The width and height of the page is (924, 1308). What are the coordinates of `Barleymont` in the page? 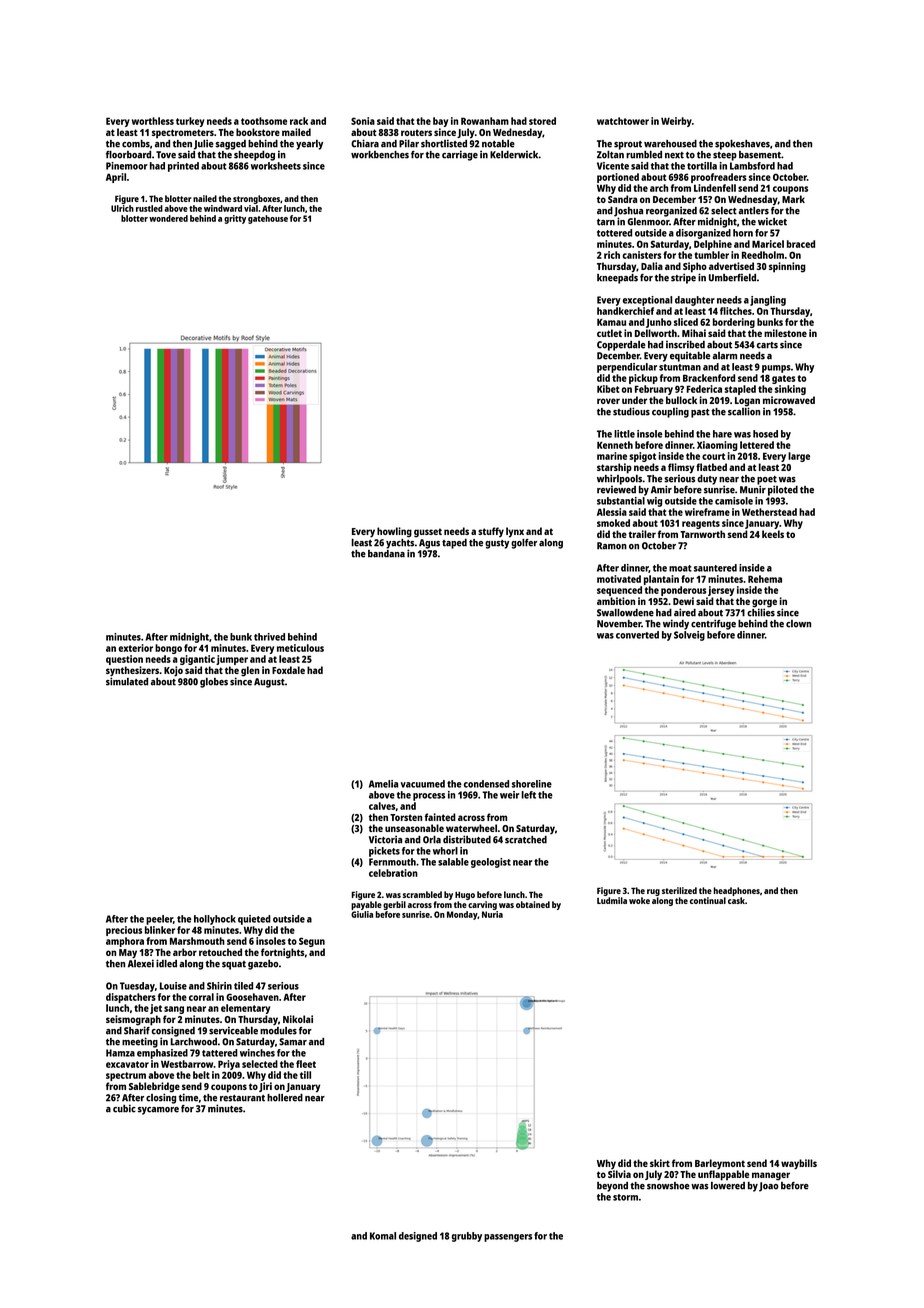 It's located at (720, 1164).
